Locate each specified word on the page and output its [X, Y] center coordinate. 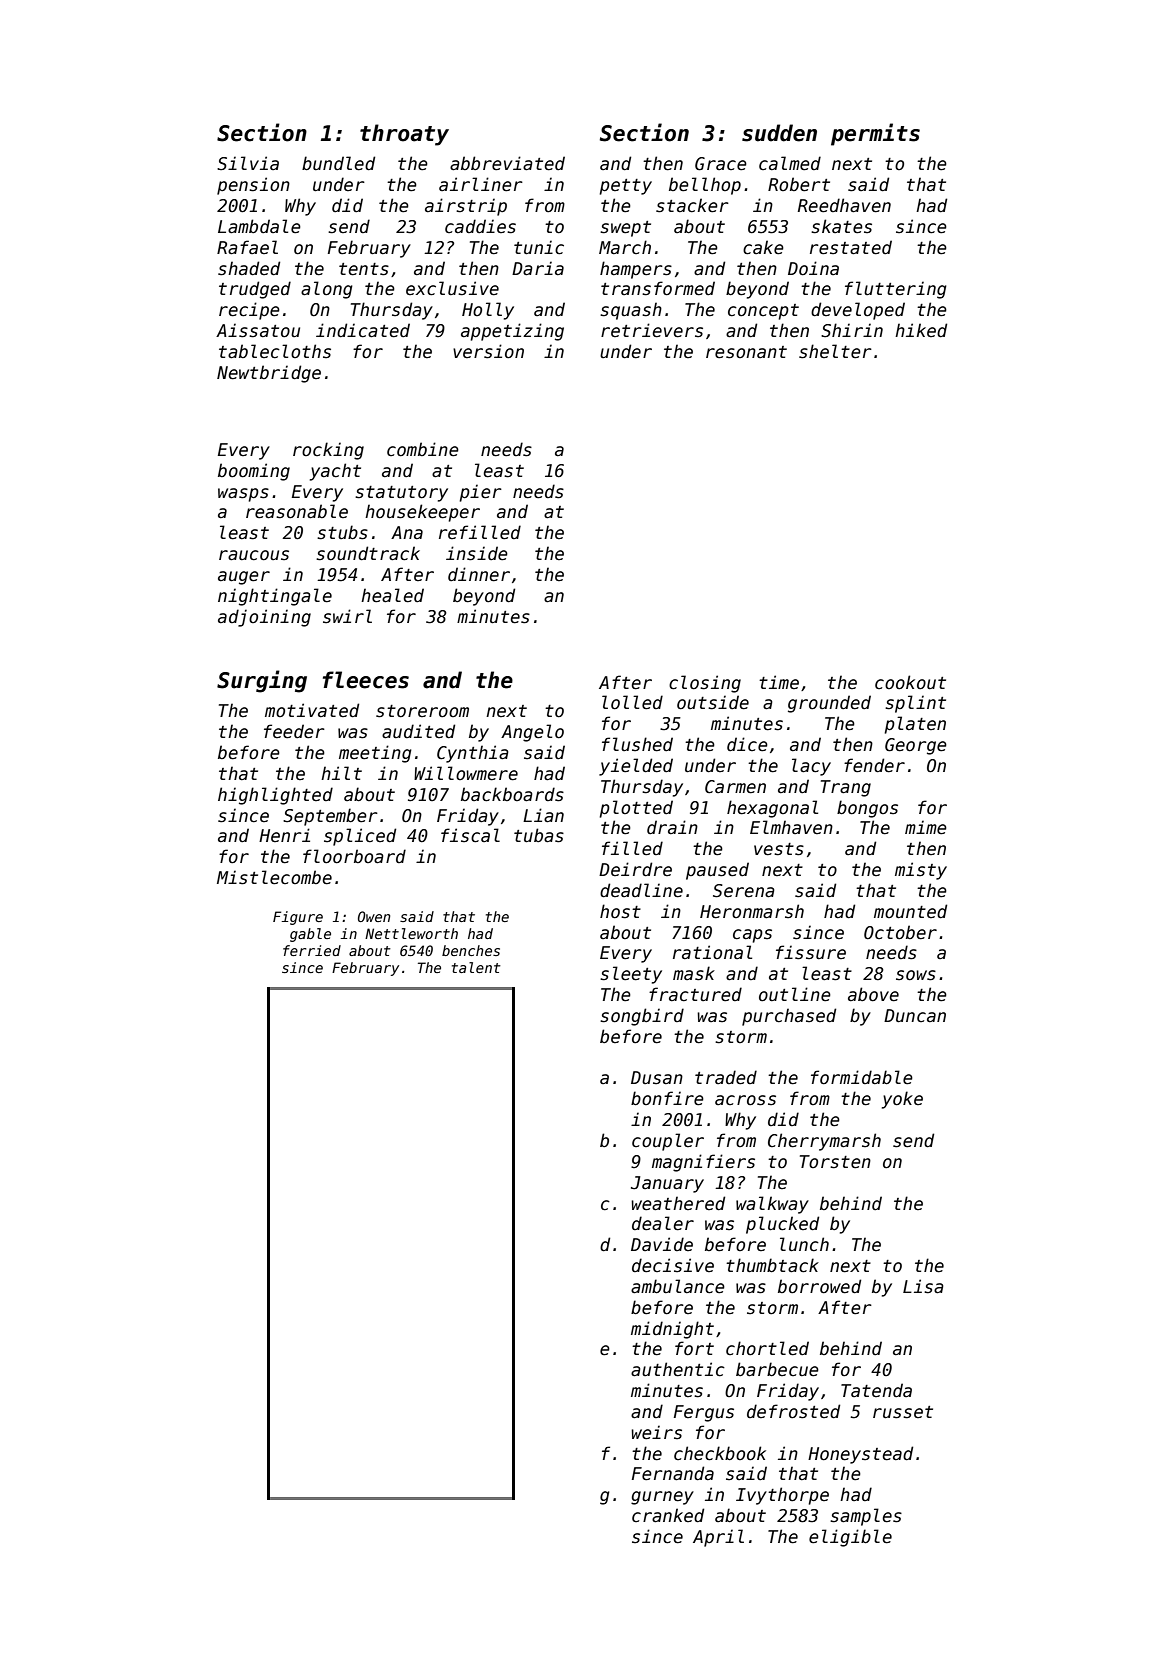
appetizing [512, 332]
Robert [799, 184]
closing [705, 684]
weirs [656, 1432]
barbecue [777, 1369]
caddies [480, 226]
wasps [243, 495]
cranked [668, 1515]
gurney [662, 1498]
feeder [294, 731]
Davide [662, 1244]
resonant [746, 352]
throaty [404, 135]
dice [747, 744]
